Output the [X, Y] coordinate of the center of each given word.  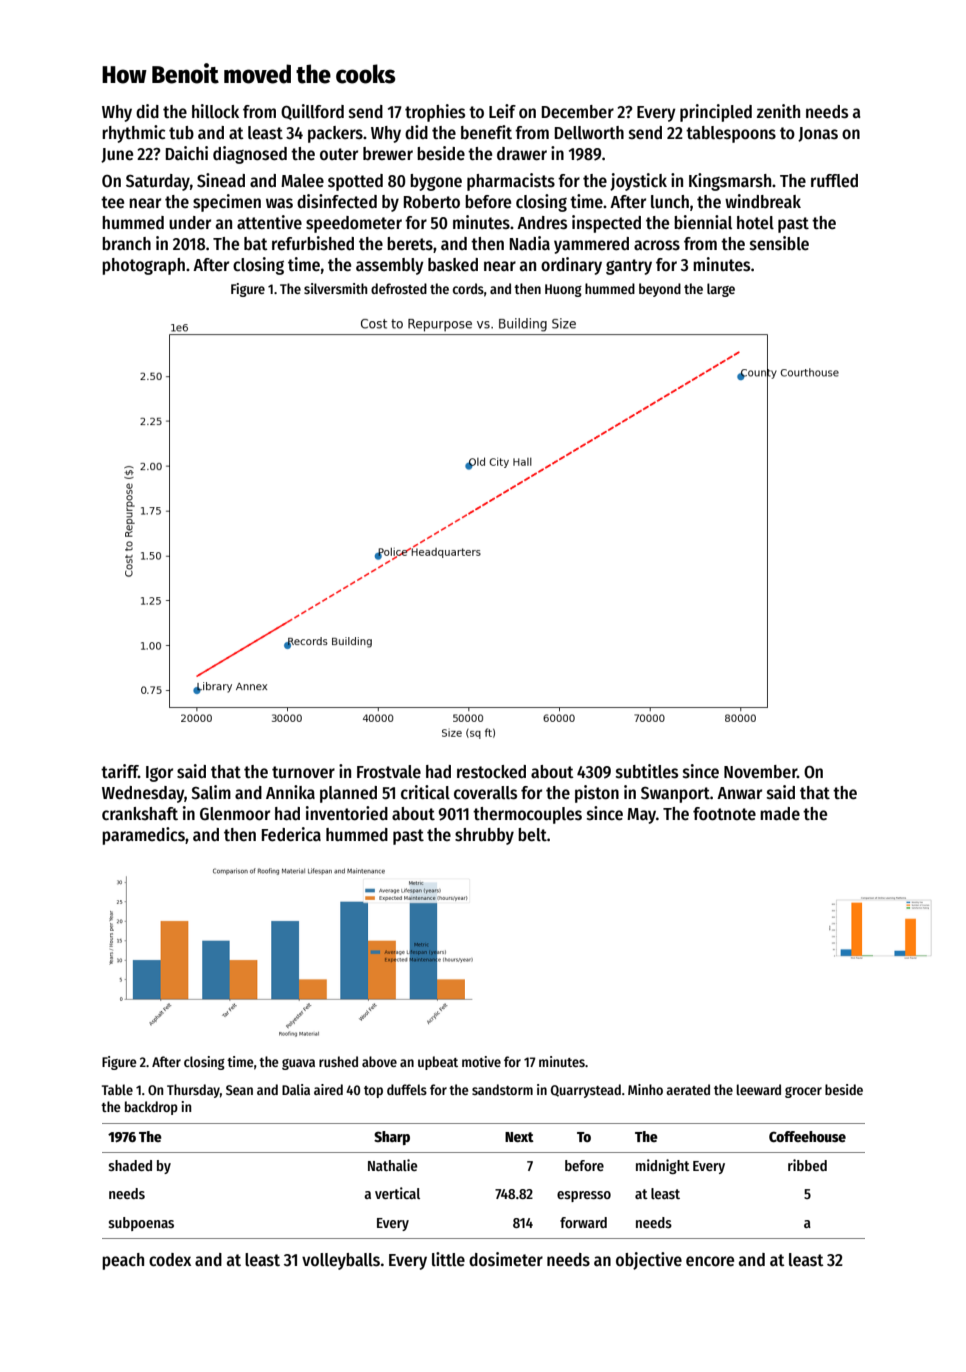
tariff [120, 771]
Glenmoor [235, 814]
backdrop [151, 1108]
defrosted [399, 288]
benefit [486, 132]
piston [597, 794]
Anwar [739, 793]
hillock [215, 111]
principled [716, 113]
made [780, 814]
